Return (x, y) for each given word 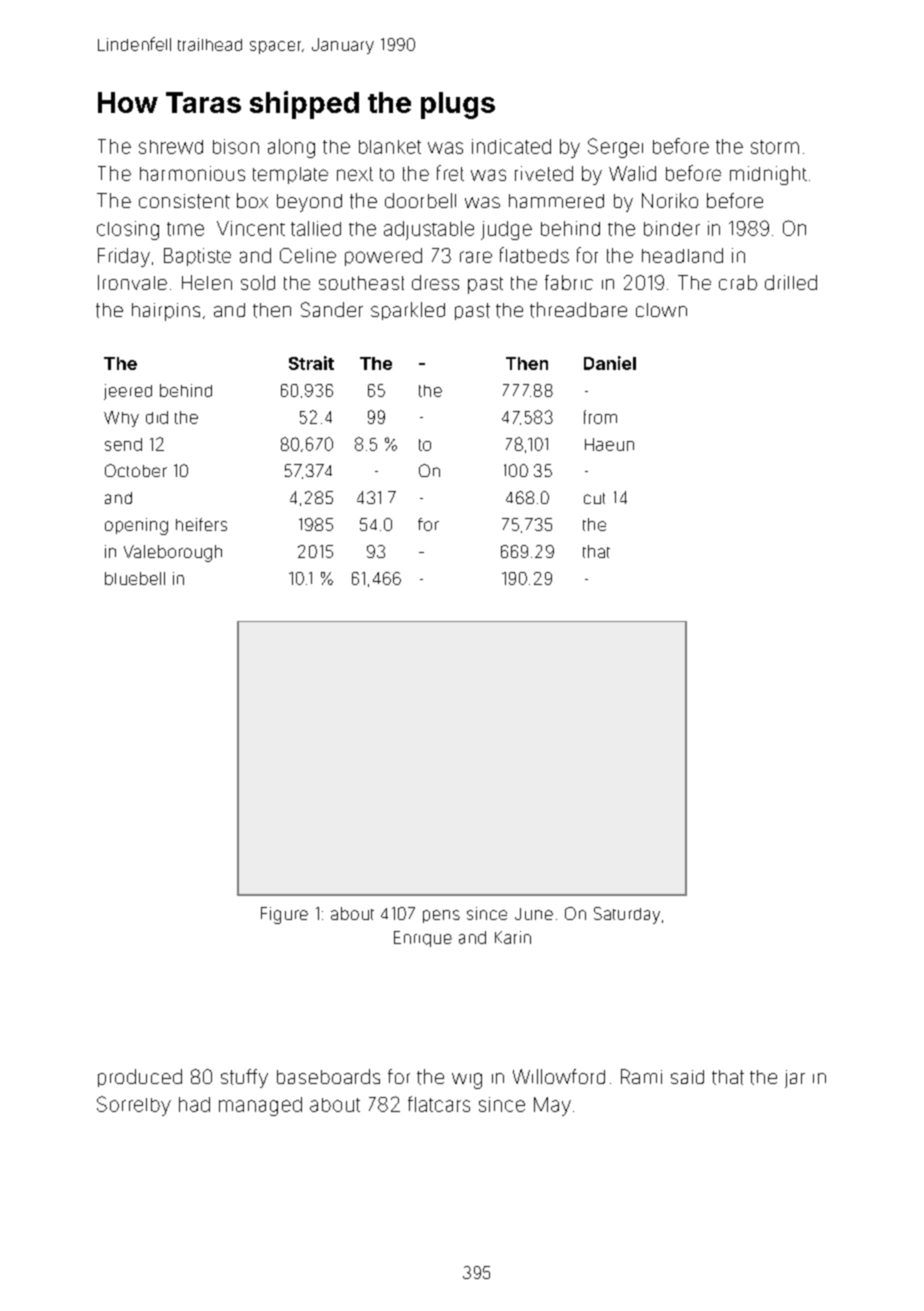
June (534, 914)
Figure (284, 915)
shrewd (171, 147)
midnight (768, 175)
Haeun (609, 444)
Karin (513, 937)
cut (594, 498)
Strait (311, 363)
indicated (511, 146)
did (157, 417)
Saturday (627, 915)
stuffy (244, 1078)
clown (661, 310)
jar (795, 1079)
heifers (201, 524)
